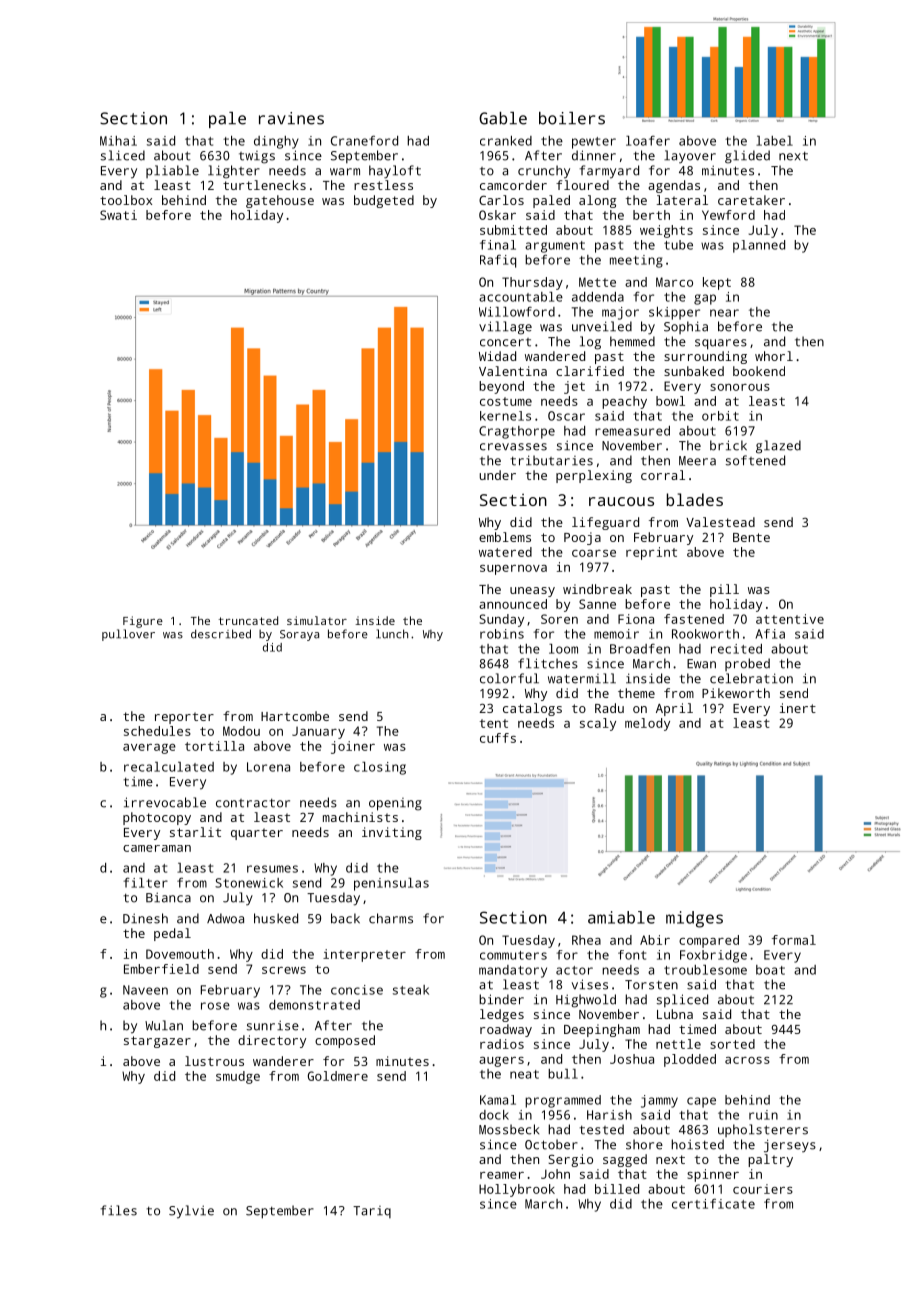  What do you see at coordinates (118, 1210) in the screenshot?
I see `files` at bounding box center [118, 1210].
